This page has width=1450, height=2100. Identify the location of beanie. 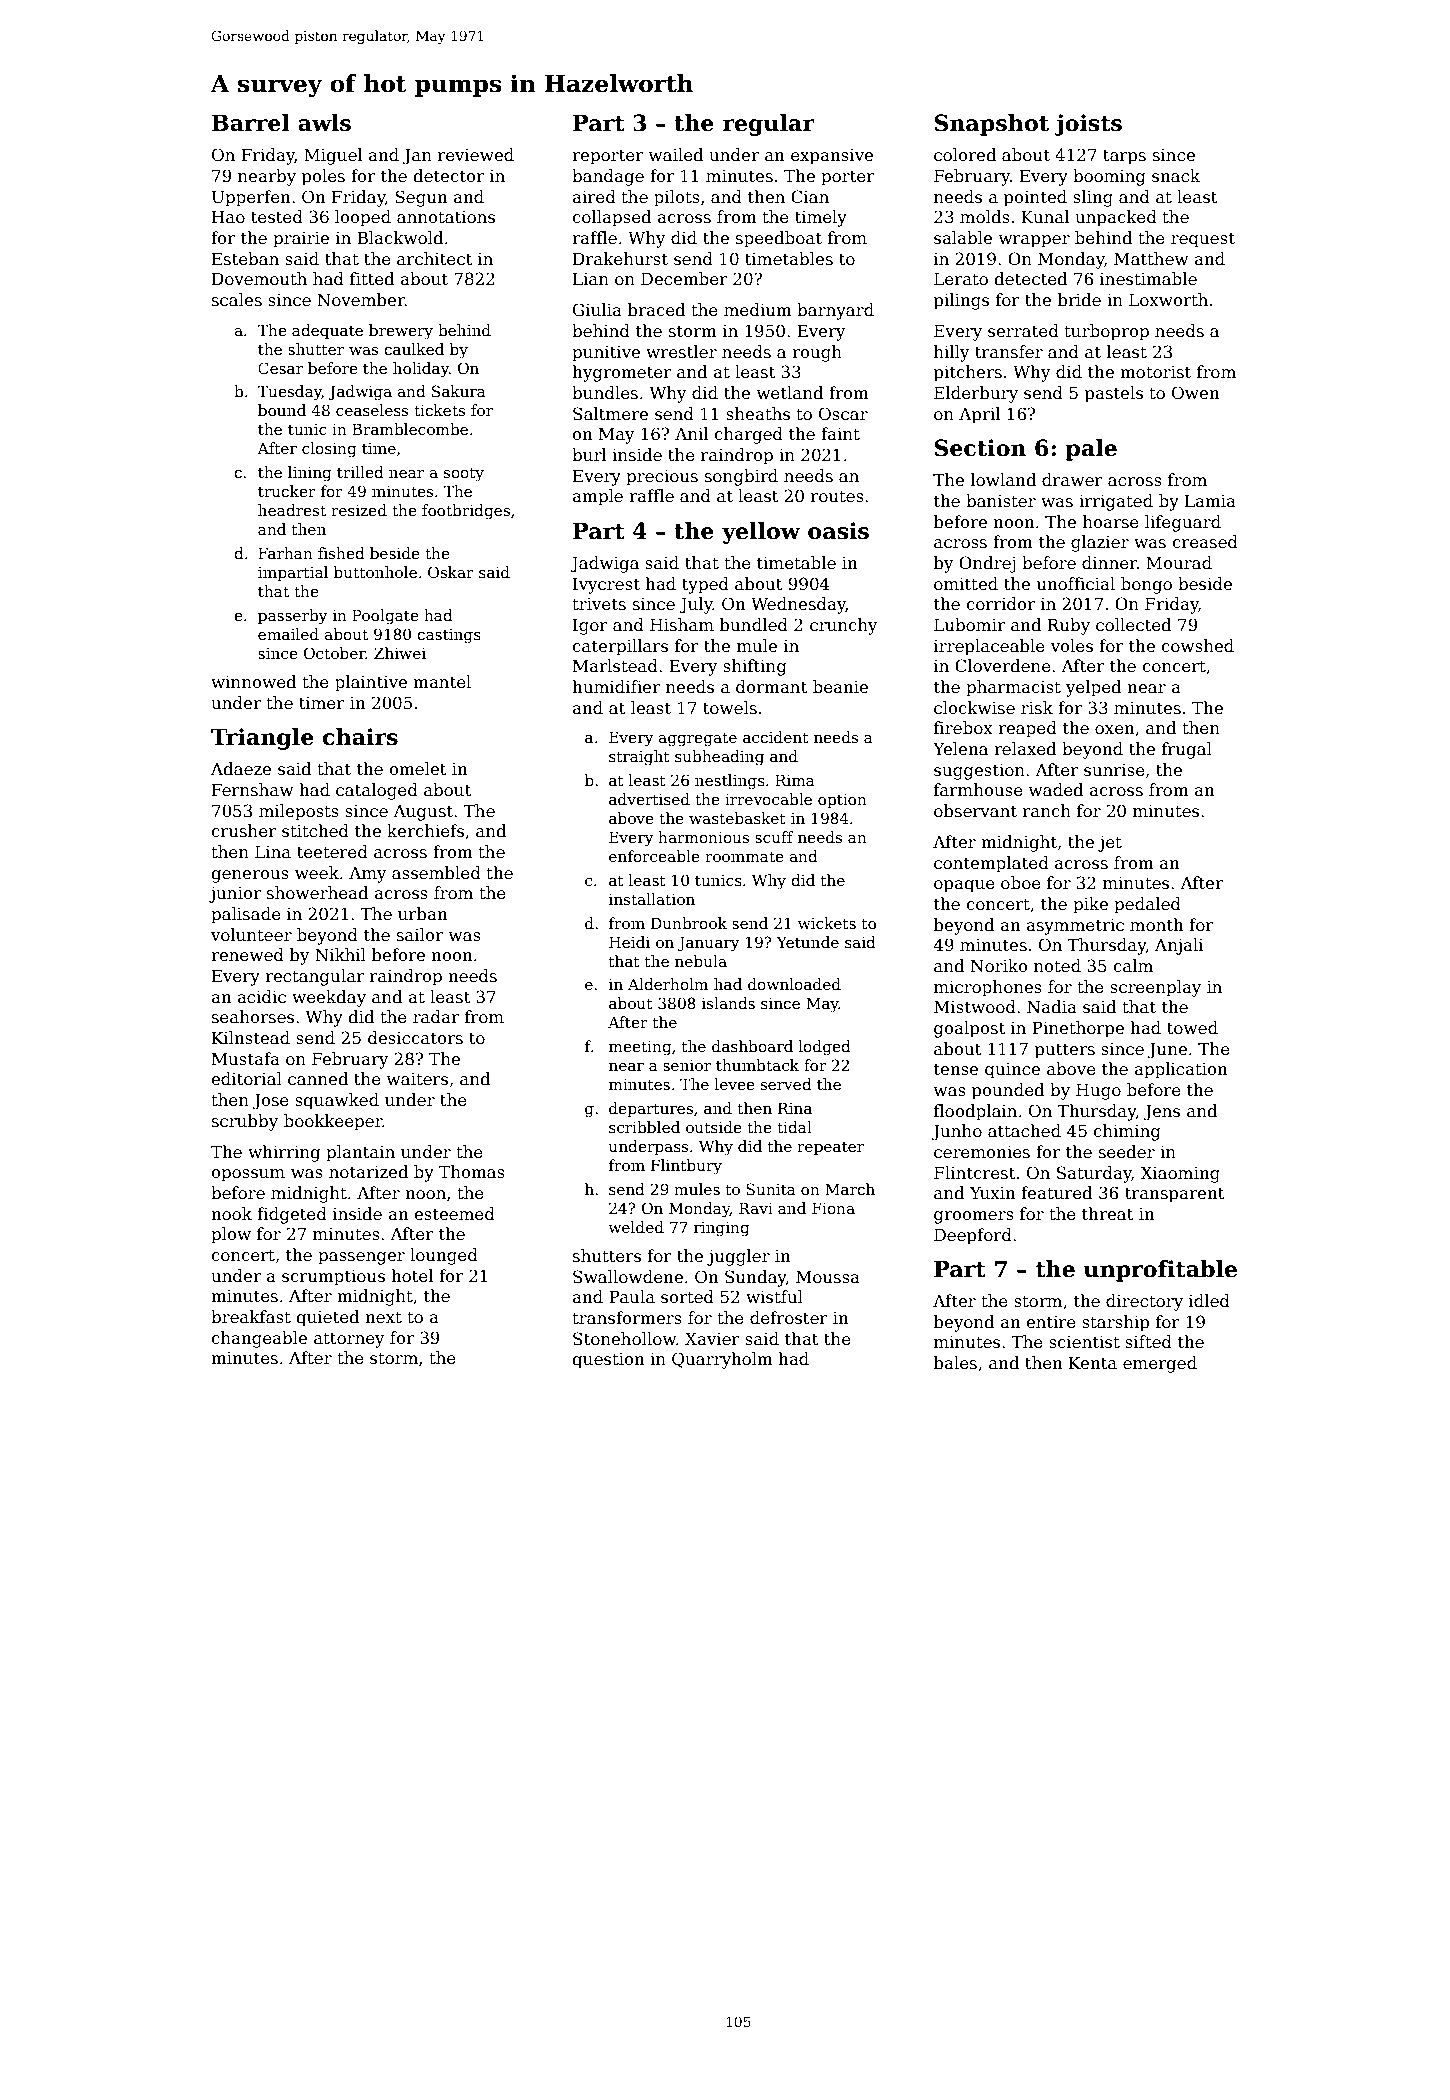
(840, 687).
